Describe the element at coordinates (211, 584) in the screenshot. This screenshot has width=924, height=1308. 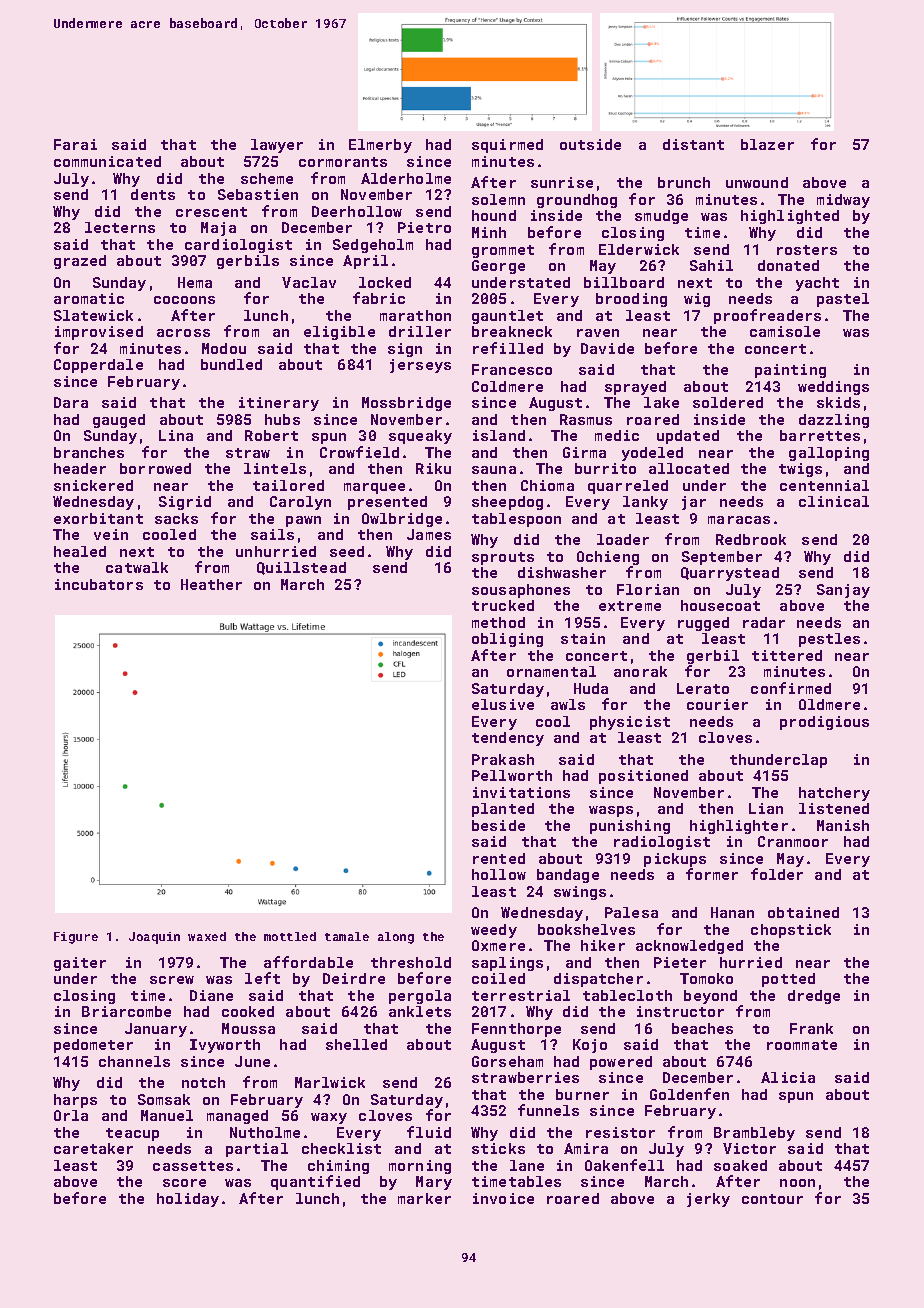
I see `Heather` at that location.
